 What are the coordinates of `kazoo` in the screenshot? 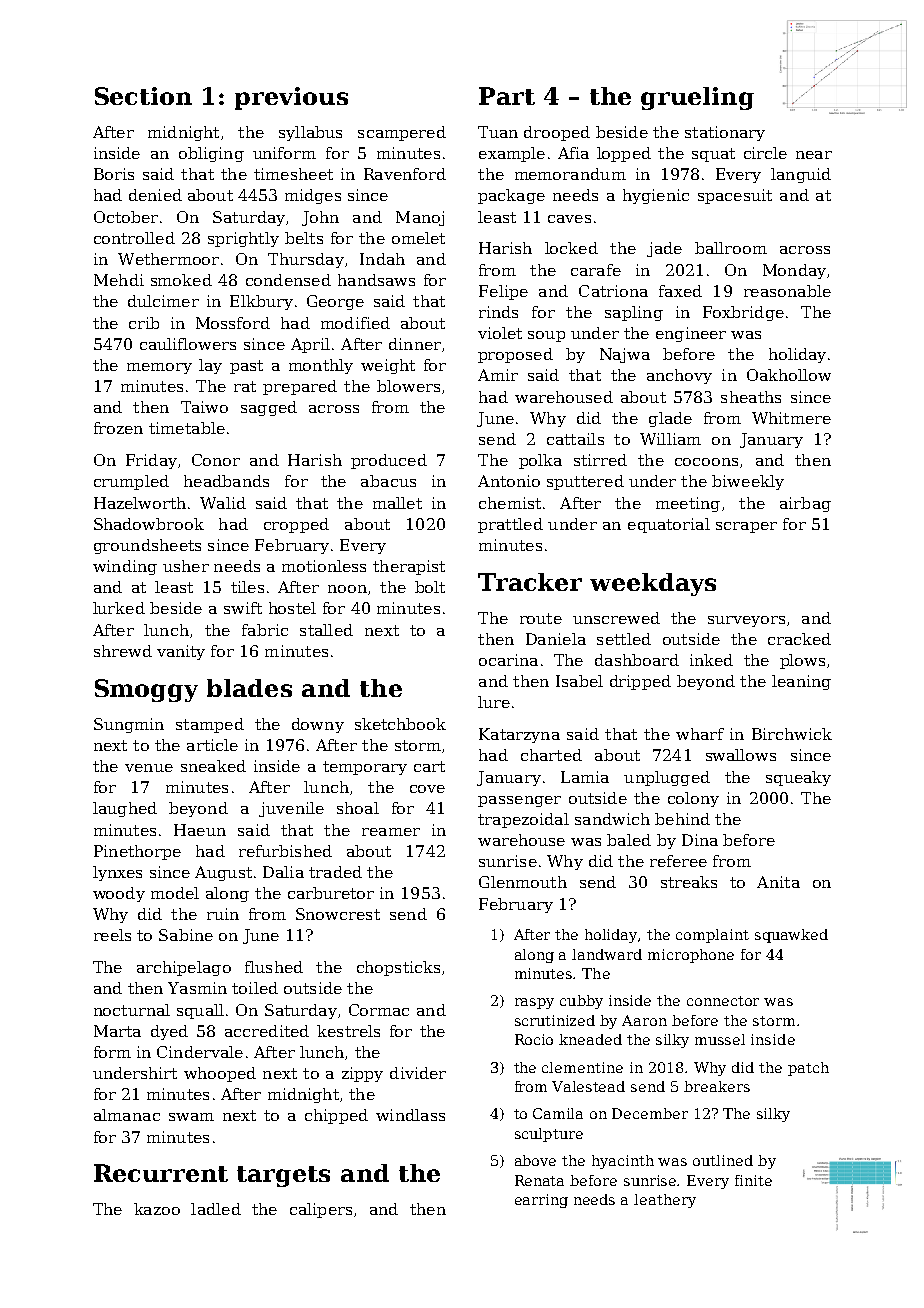 It's located at (157, 1209).
